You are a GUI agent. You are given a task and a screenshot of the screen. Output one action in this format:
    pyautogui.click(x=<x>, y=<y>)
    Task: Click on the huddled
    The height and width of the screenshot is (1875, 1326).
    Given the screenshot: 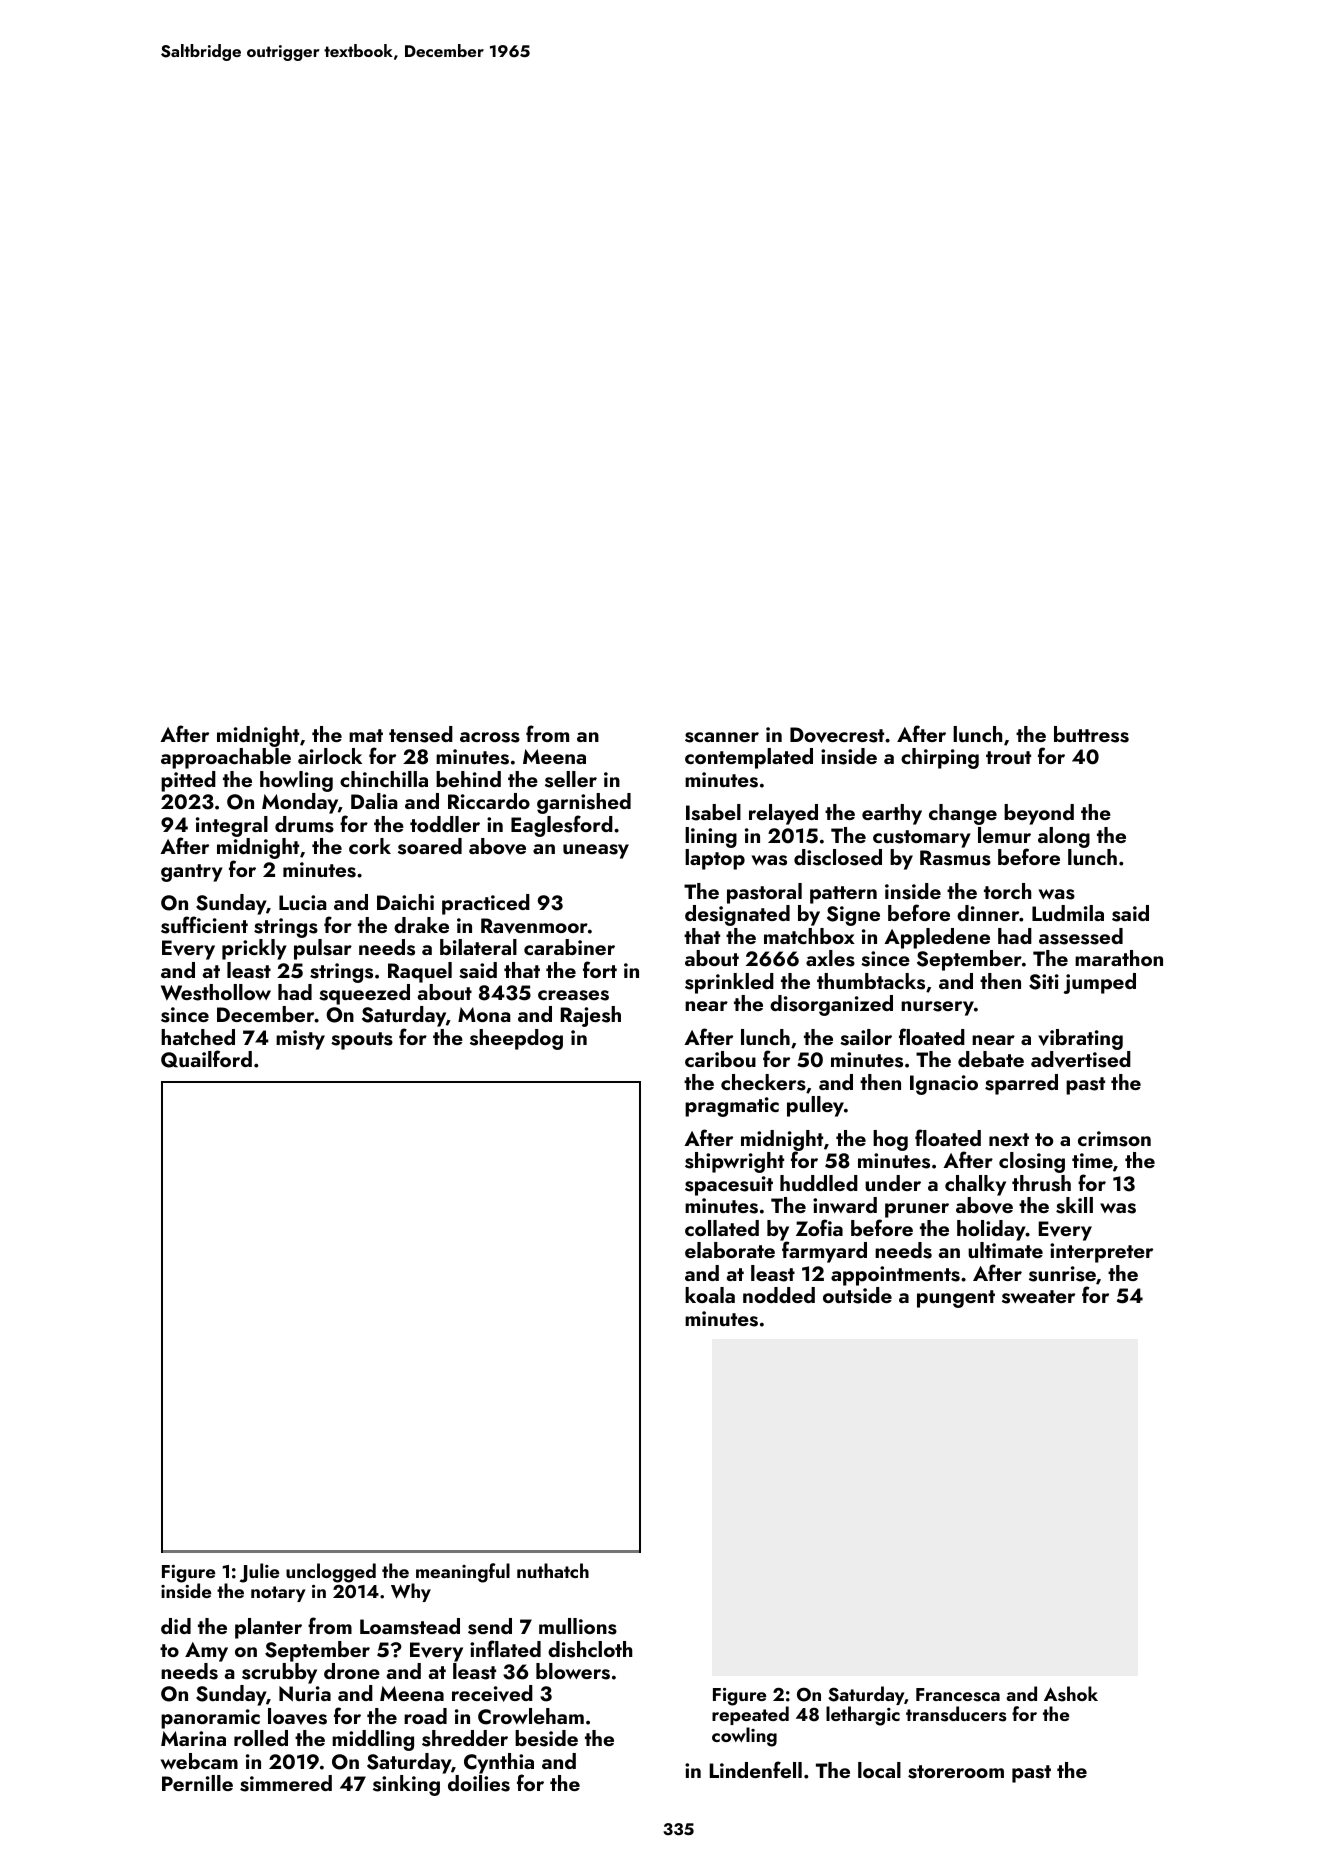 What is the action you would take?
    pyautogui.click(x=819, y=1183)
